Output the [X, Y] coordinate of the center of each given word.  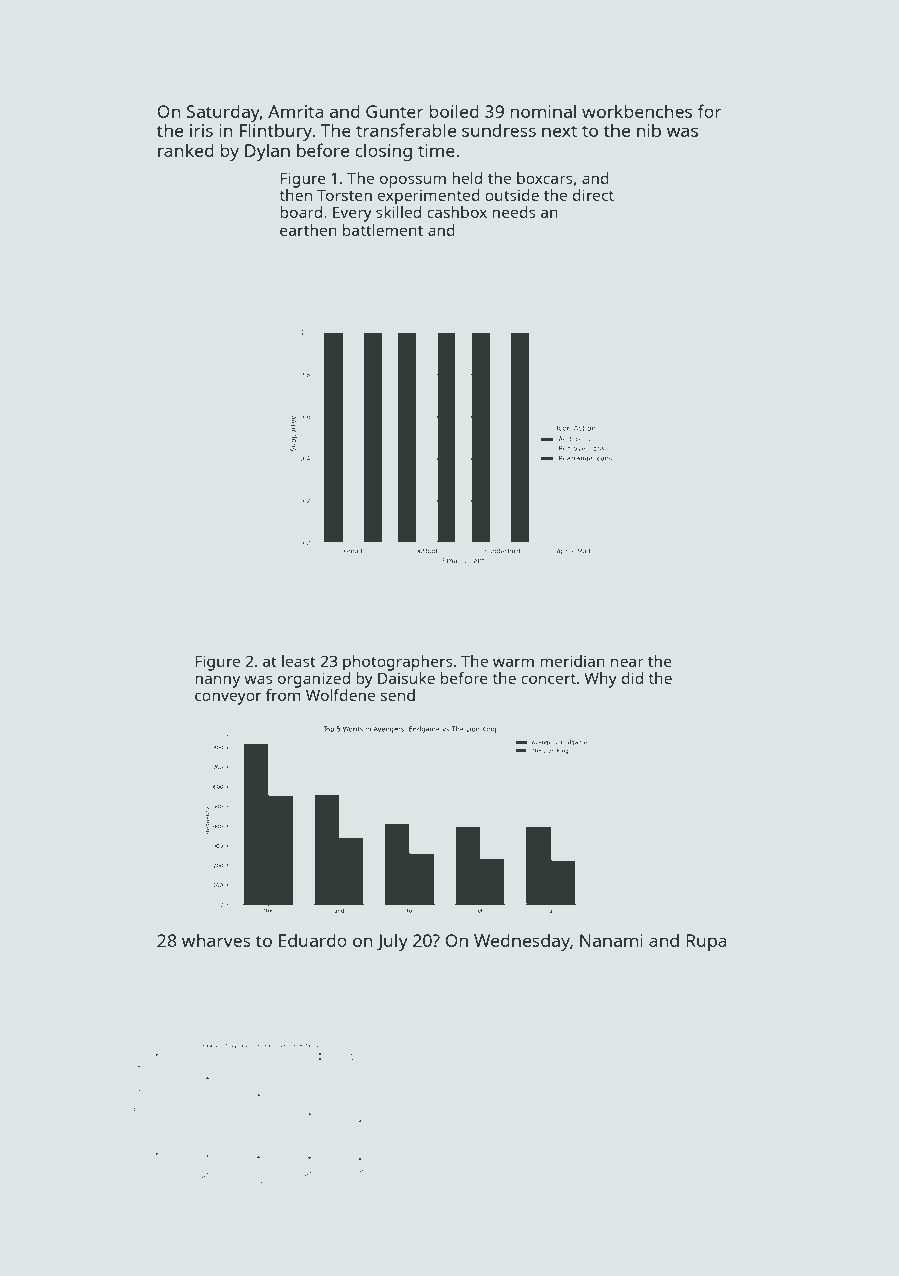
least [299, 661]
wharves [216, 940]
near [627, 662]
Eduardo [313, 940]
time [436, 150]
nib [649, 130]
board [301, 212]
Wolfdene [340, 695]
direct [593, 195]
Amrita [296, 111]
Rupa [706, 942]
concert [548, 679]
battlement [383, 230]
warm [513, 662]
